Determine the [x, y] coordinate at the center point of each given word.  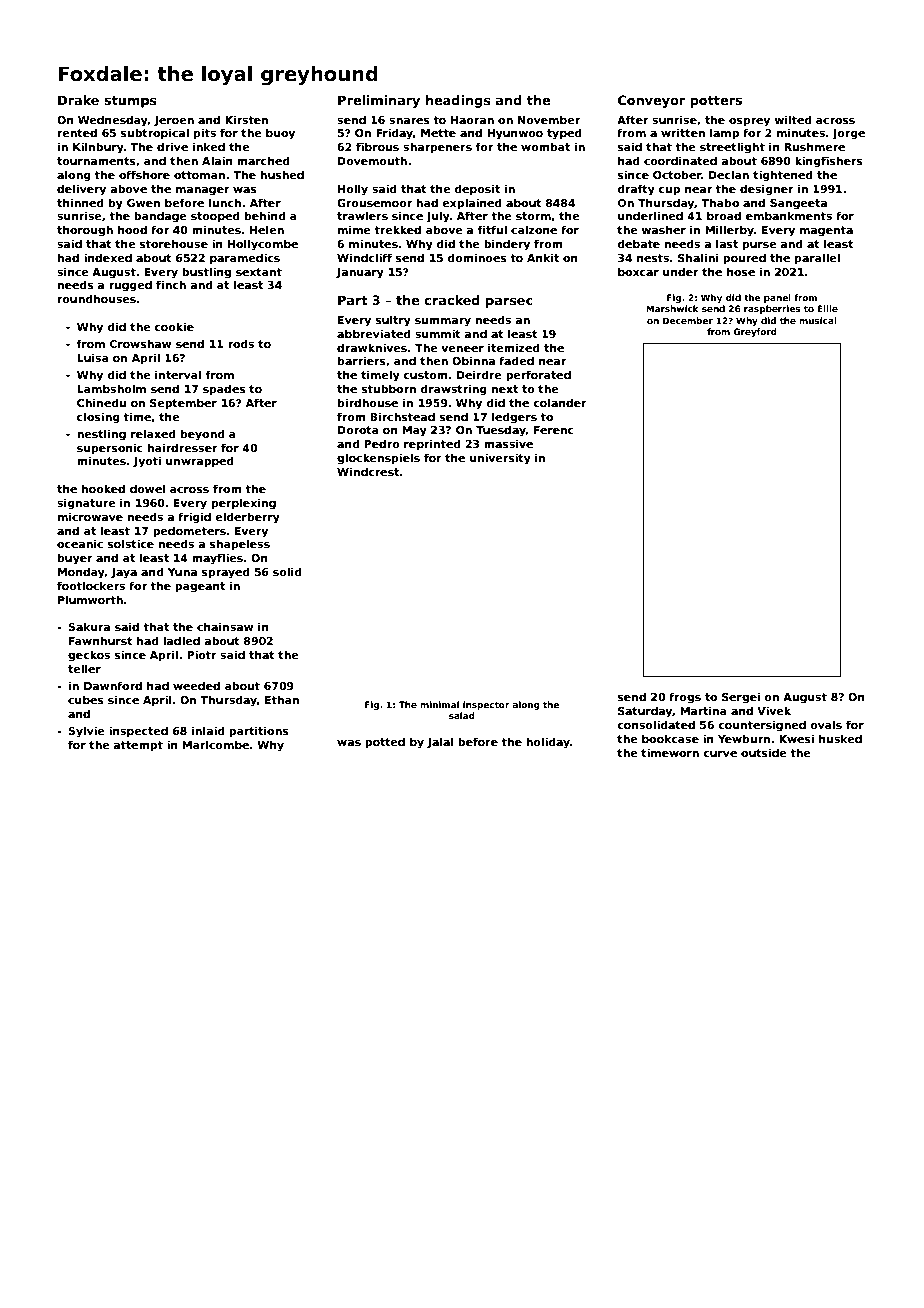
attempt [138, 746]
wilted [793, 119]
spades [224, 389]
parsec [509, 303]
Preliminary [379, 101]
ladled [181, 640]
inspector [486, 705]
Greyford [755, 332]
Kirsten [246, 119]
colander [560, 402]
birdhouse [368, 402]
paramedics [245, 258]
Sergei [741, 698]
